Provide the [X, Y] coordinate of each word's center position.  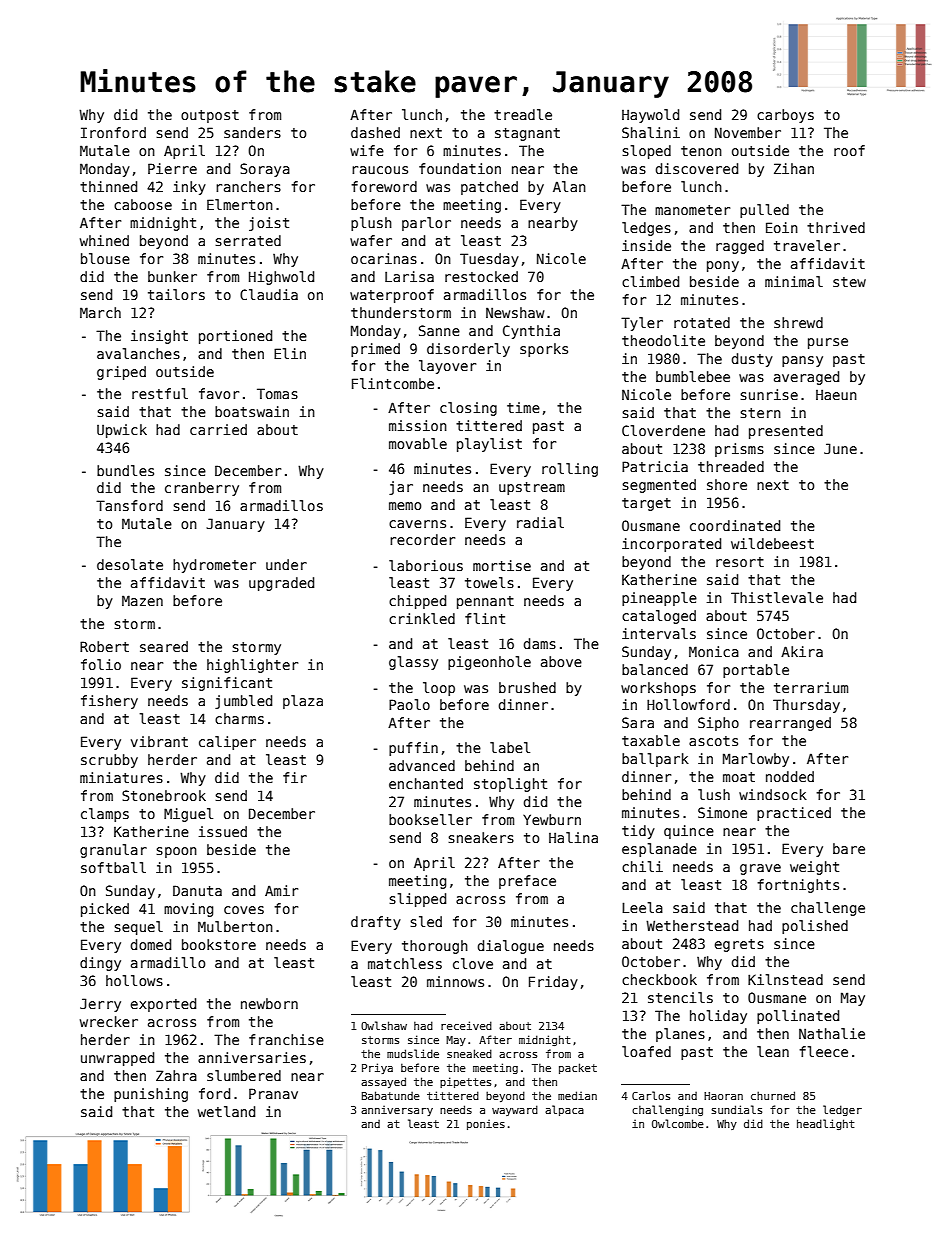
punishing [151, 1095]
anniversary [397, 1111]
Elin [290, 353]
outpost [210, 116]
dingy [100, 964]
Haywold [650, 116]
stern [760, 413]
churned [773, 1095]
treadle [523, 114]
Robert [104, 646]
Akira [802, 651]
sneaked [469, 1053]
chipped [417, 602]
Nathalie [832, 1033]
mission [418, 425]
